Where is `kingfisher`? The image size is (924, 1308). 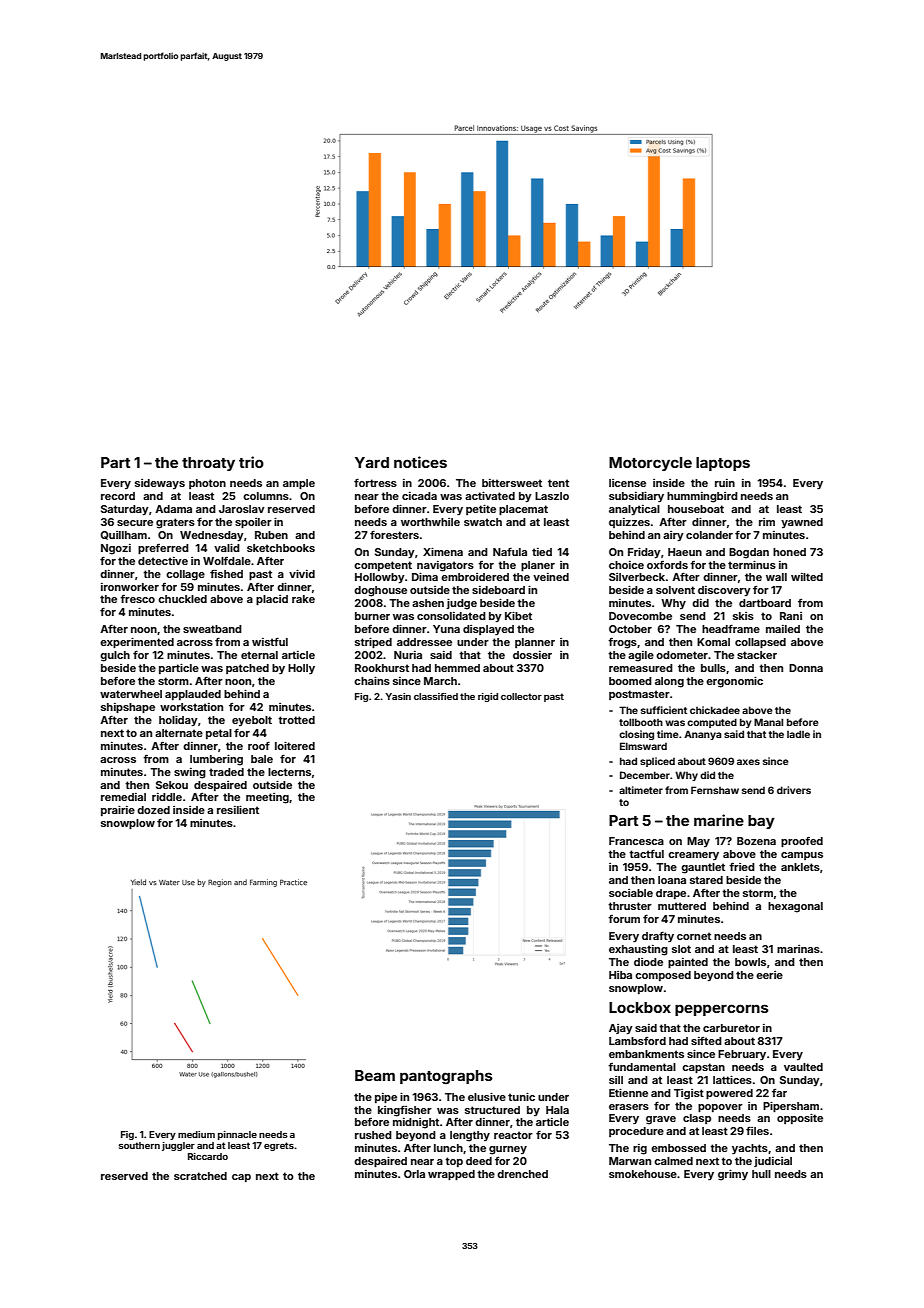 kingfisher is located at coordinates (405, 1111).
